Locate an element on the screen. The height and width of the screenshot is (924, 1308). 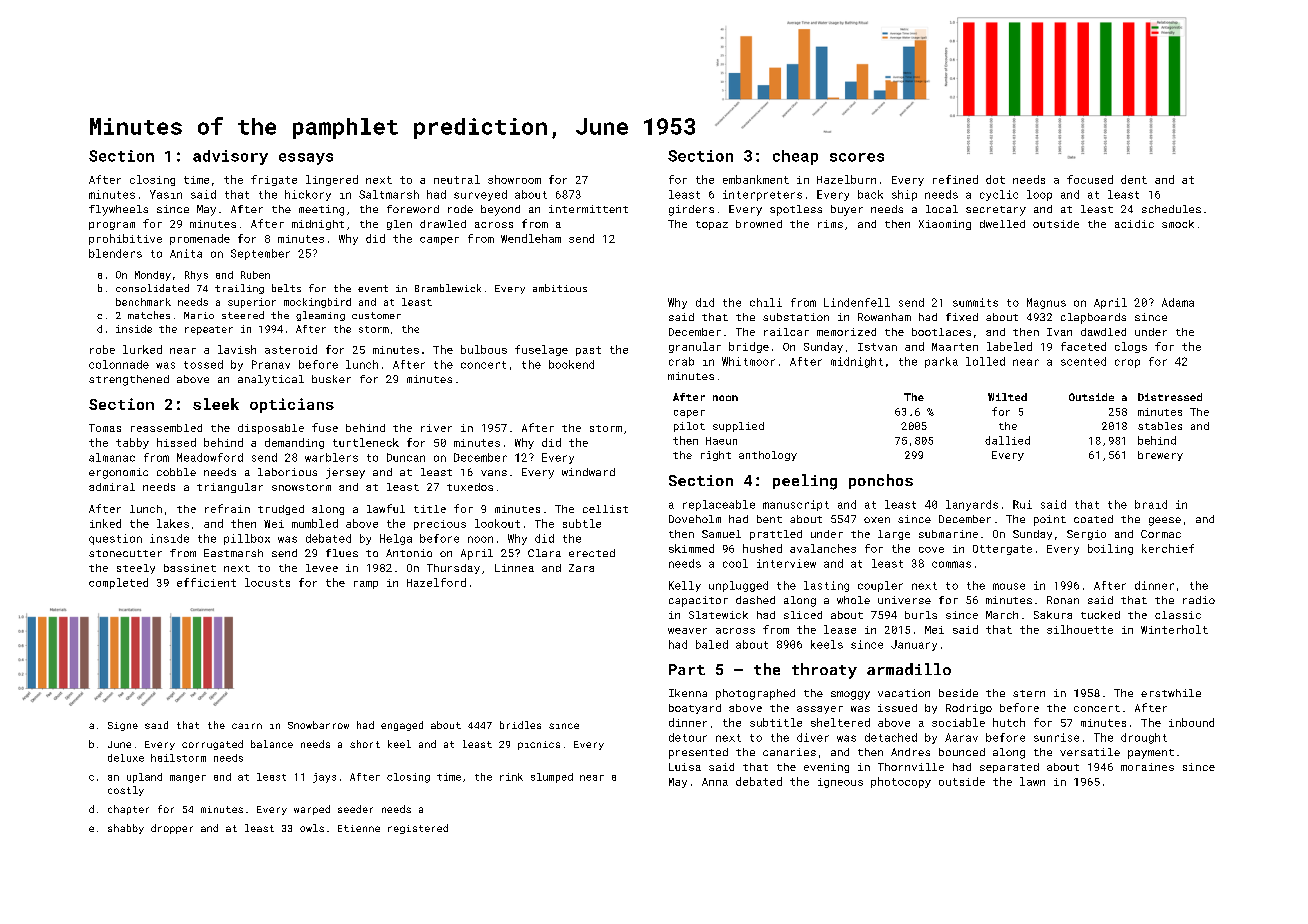
cheap is located at coordinates (795, 157).
